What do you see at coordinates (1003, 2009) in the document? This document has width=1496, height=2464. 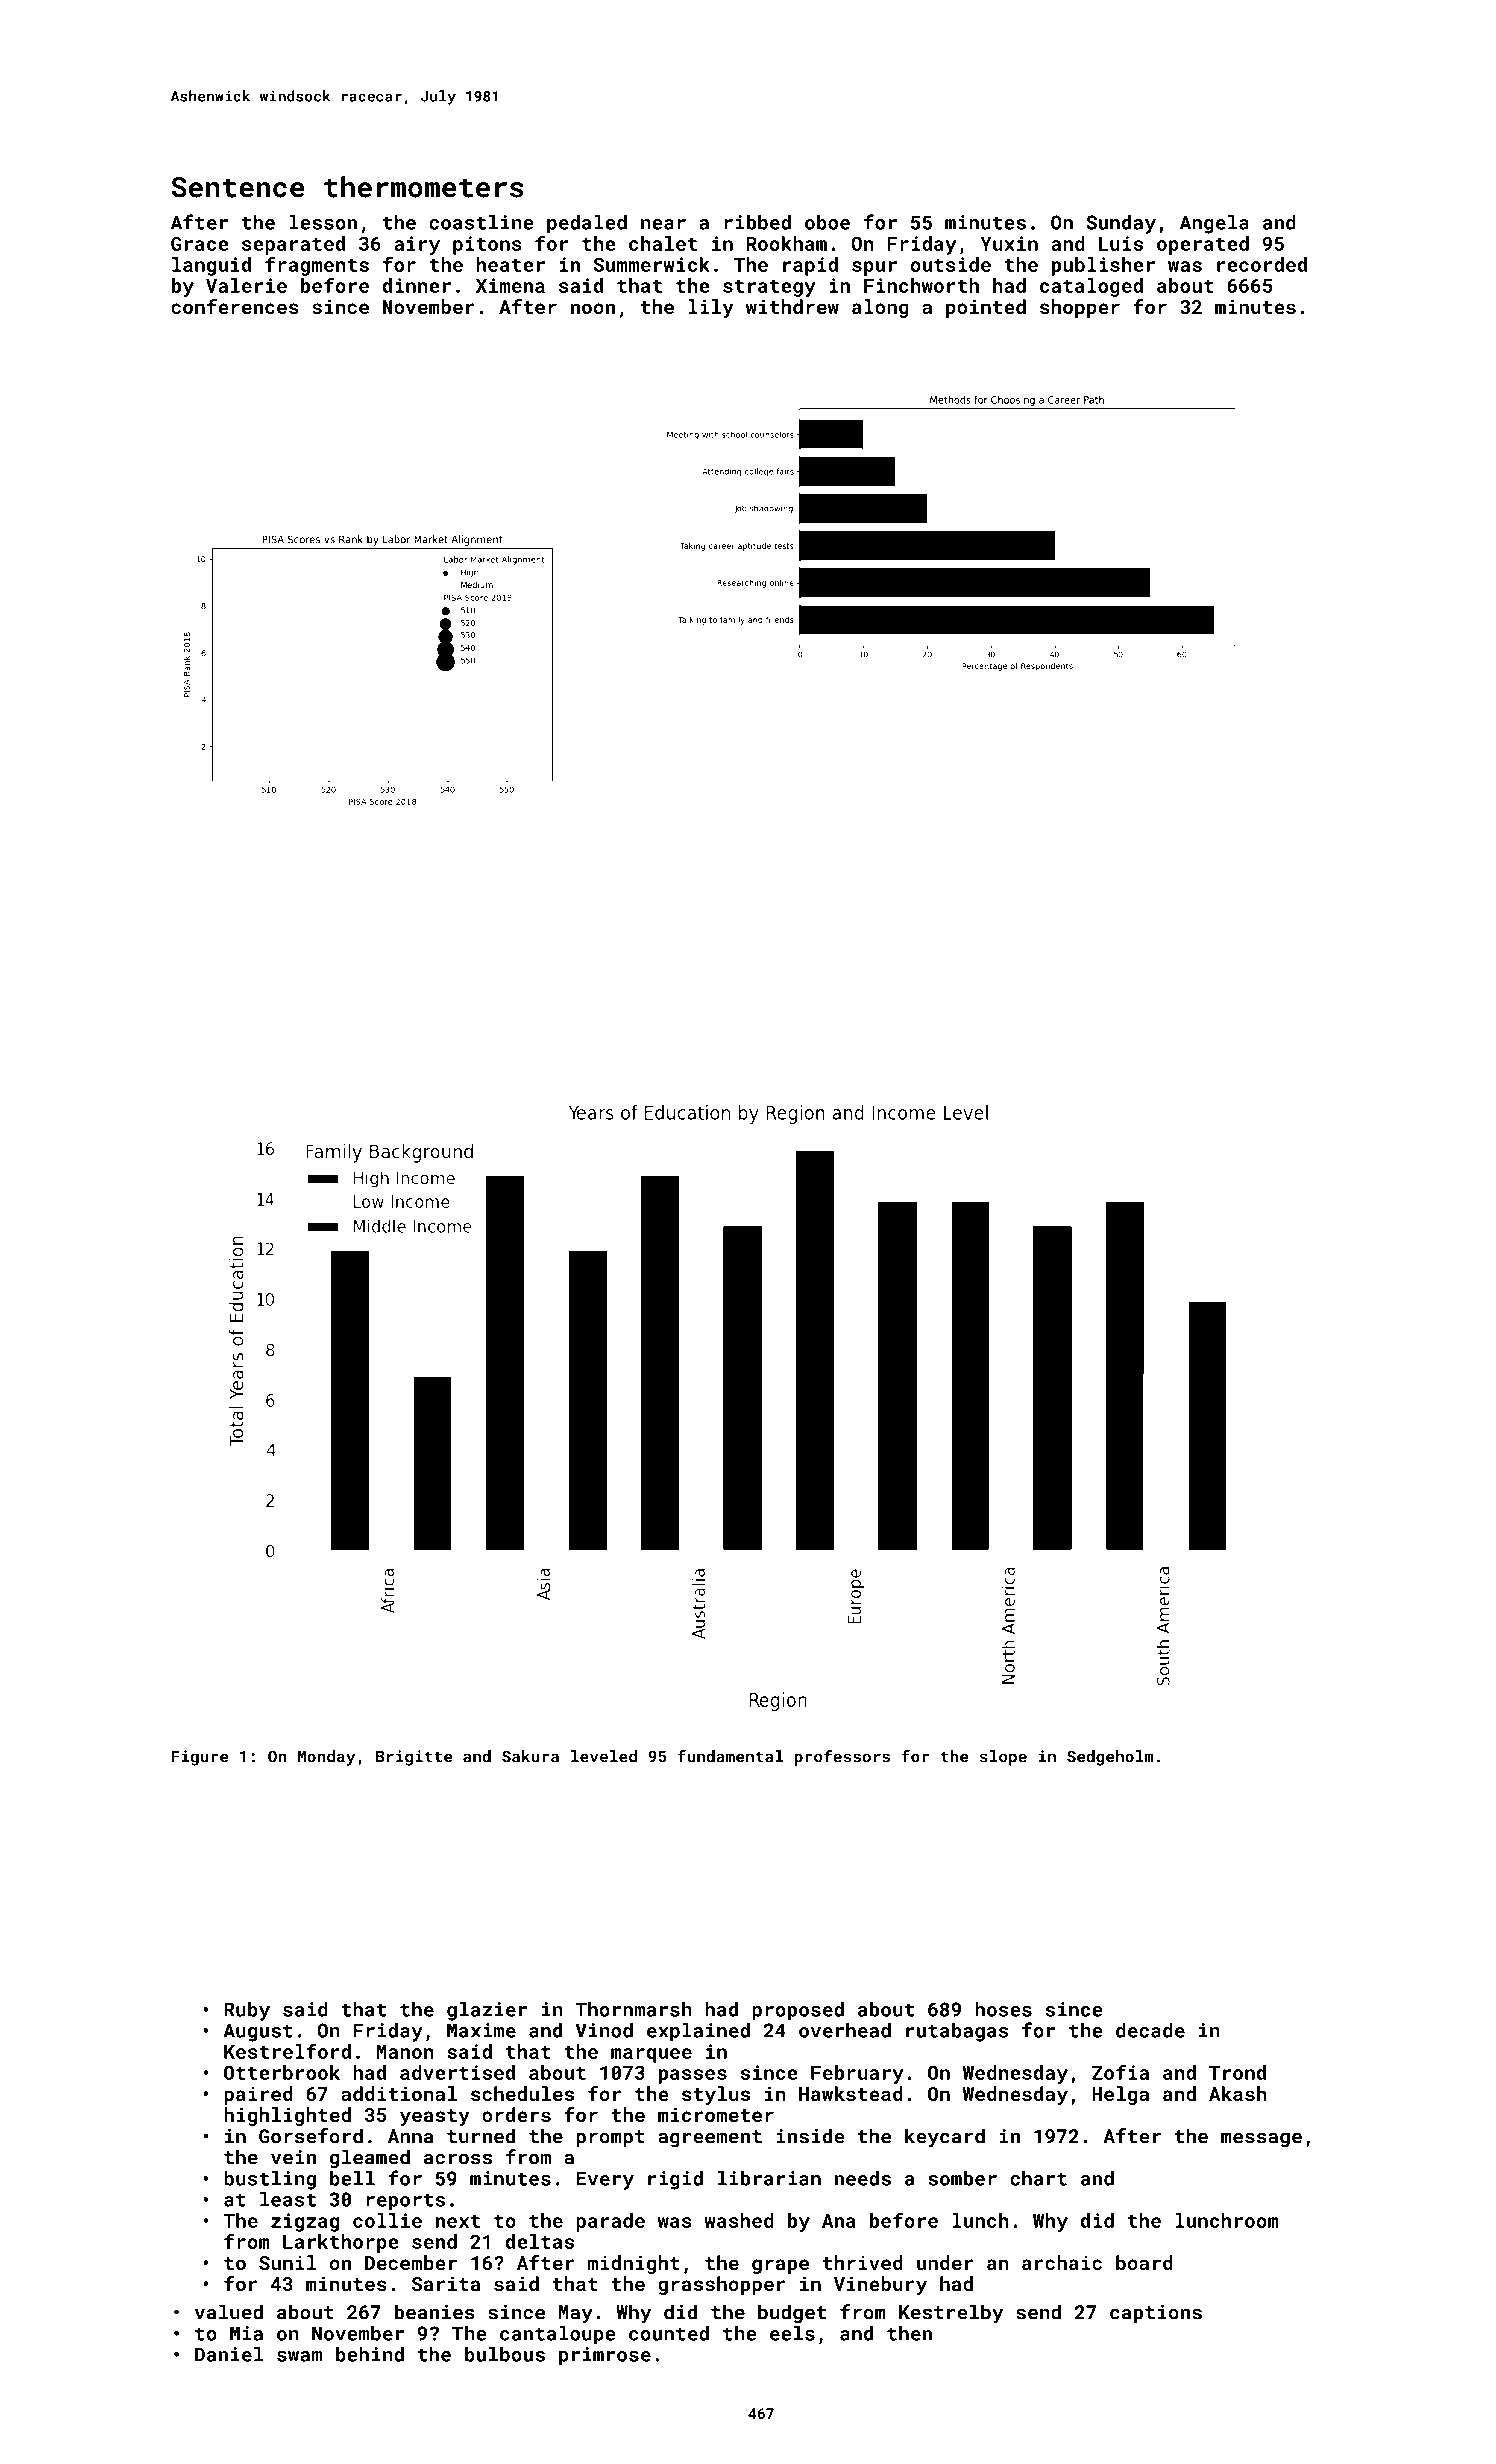 I see `hoses` at bounding box center [1003, 2009].
